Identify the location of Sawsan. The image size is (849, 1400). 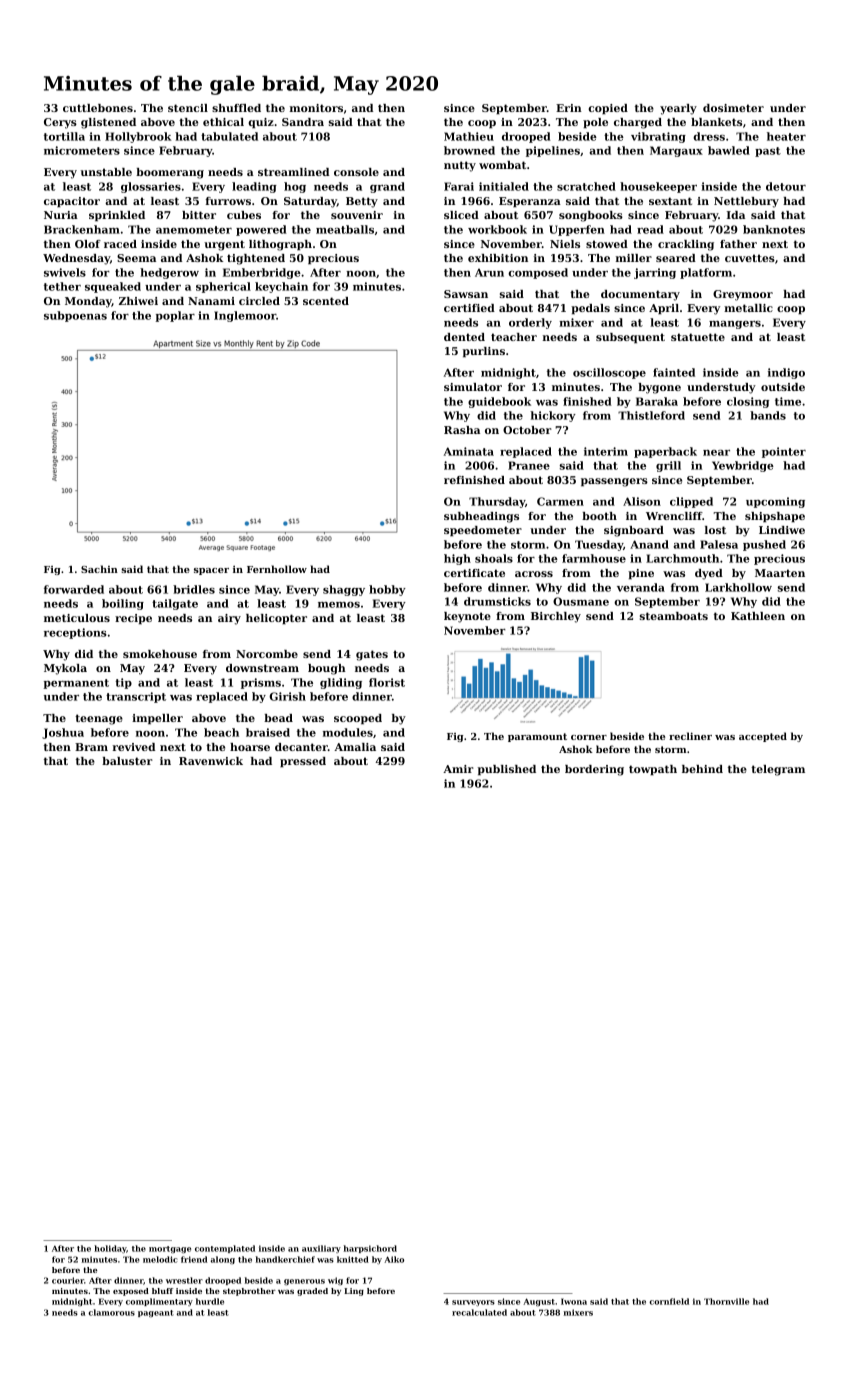
(466, 294).
